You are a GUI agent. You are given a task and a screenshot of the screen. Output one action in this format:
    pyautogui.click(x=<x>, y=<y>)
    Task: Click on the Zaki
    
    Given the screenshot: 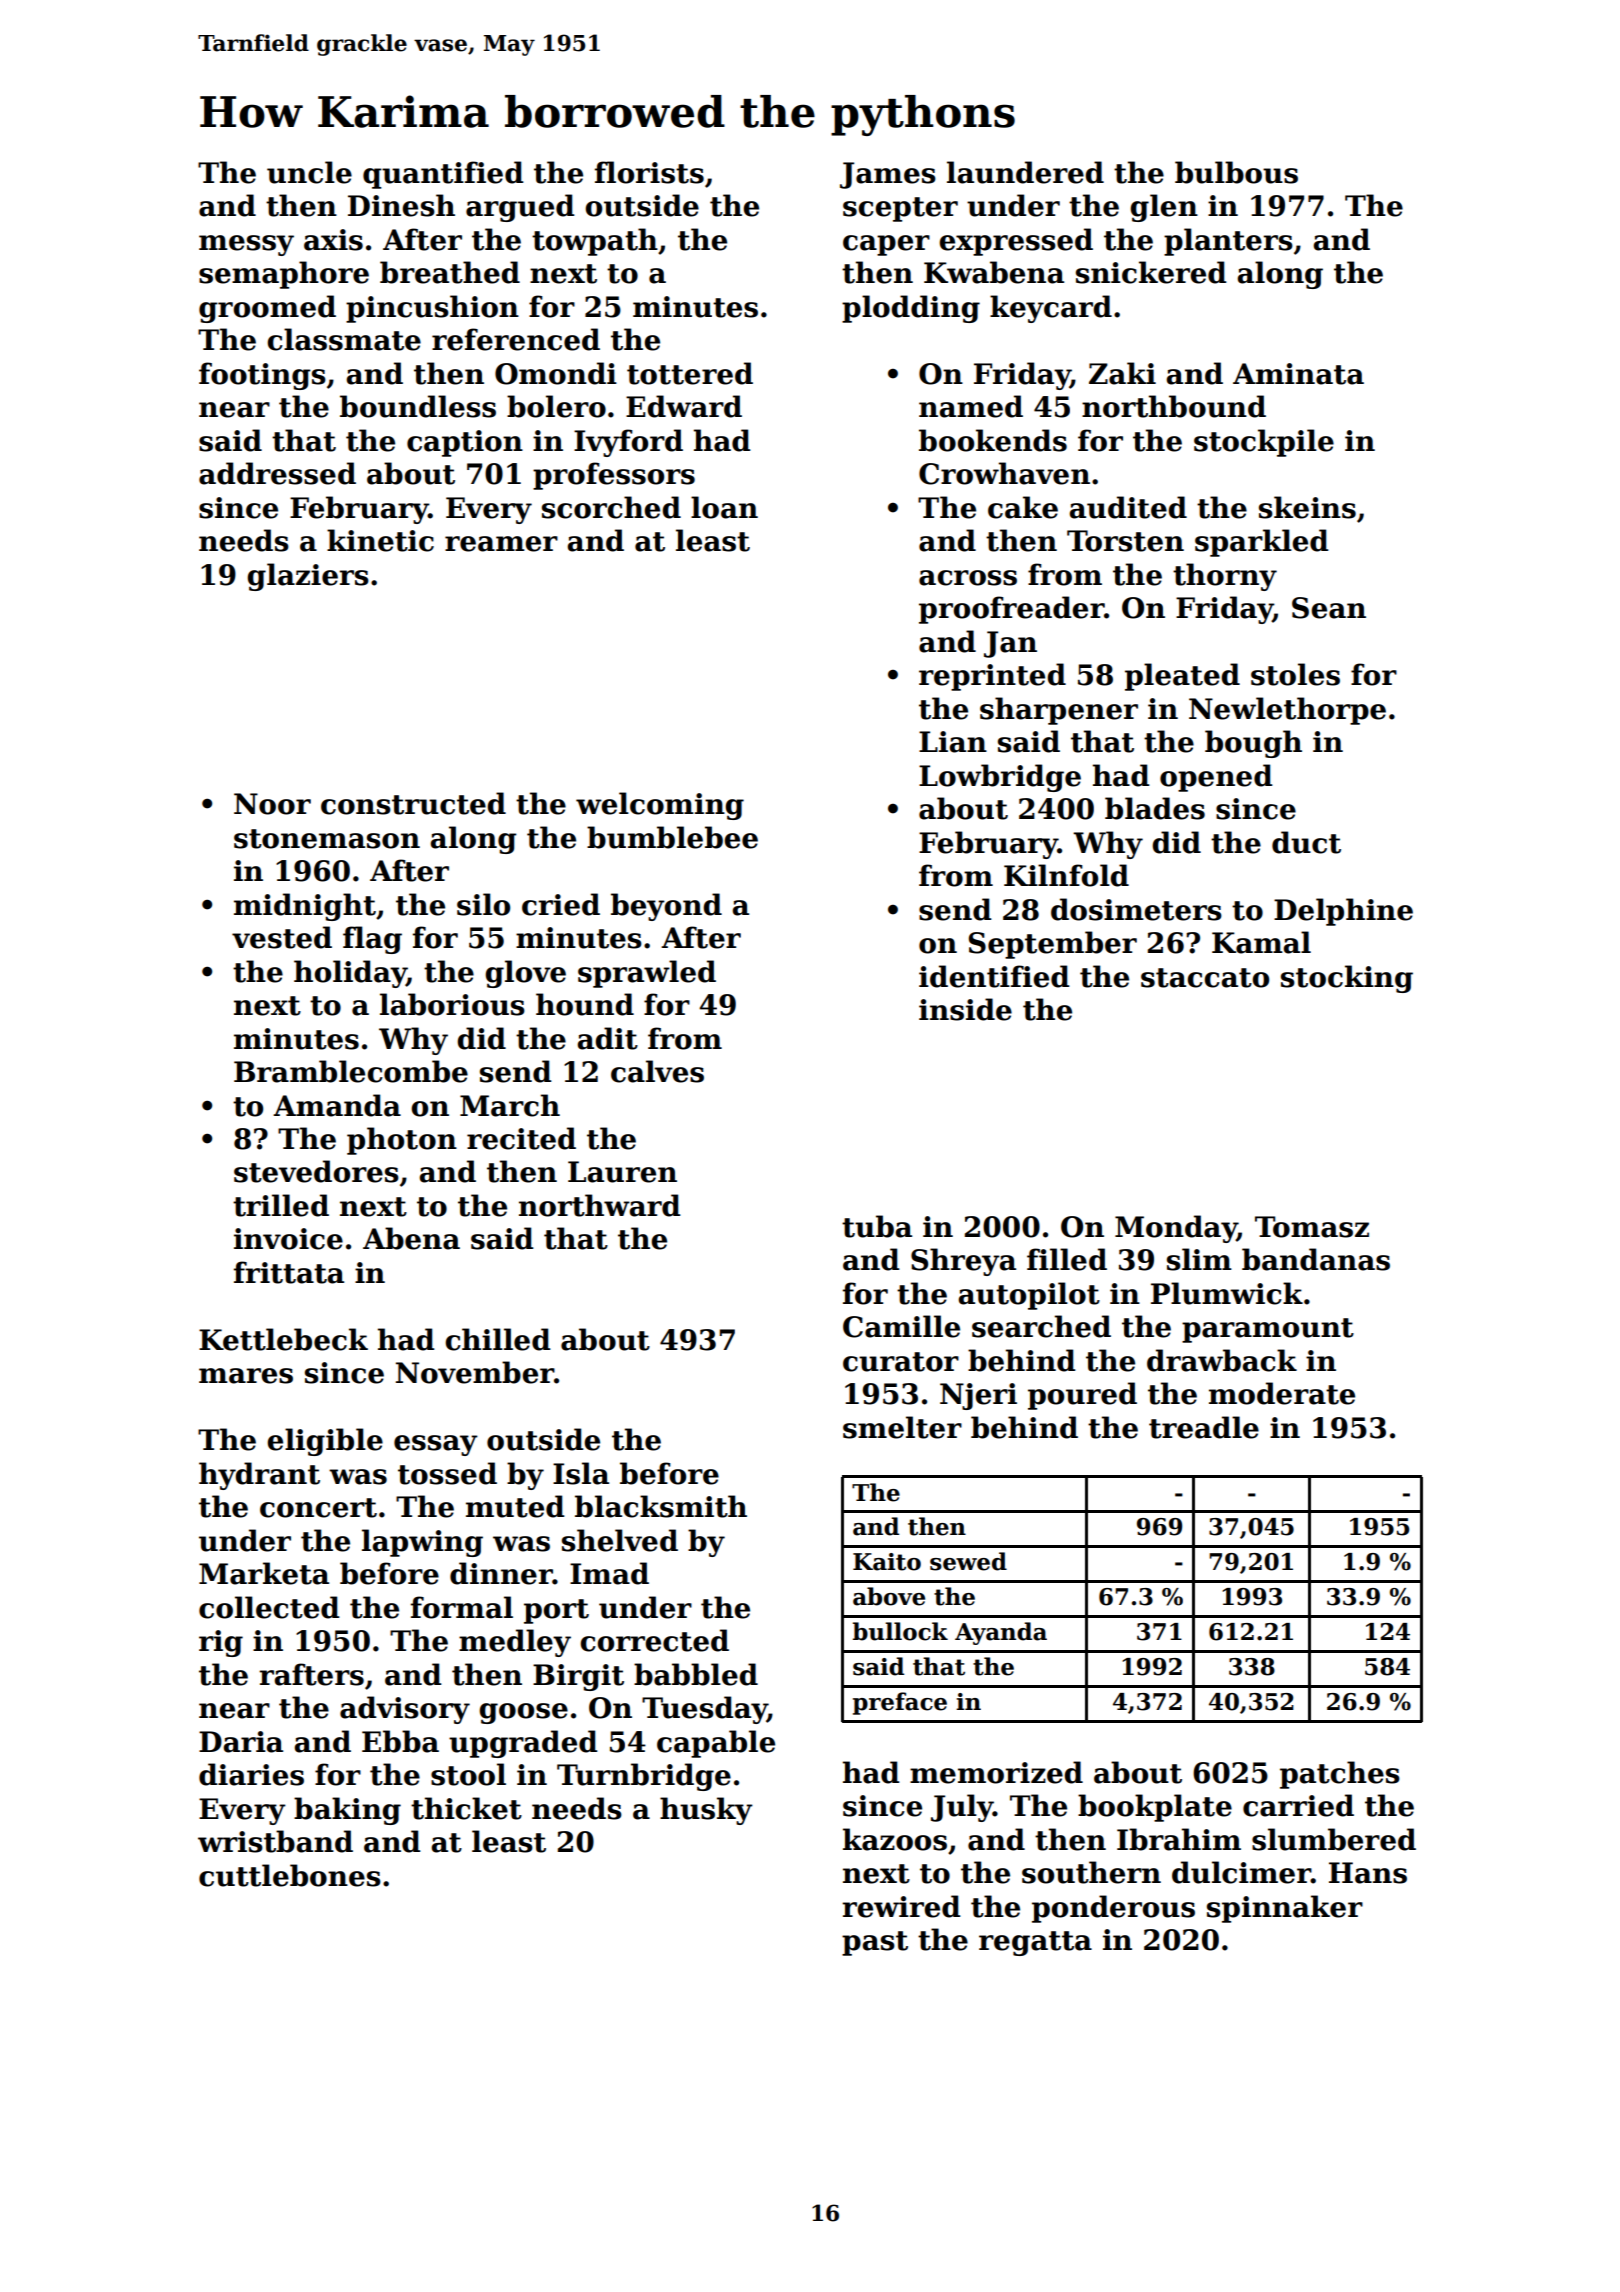 What is the action you would take?
    pyautogui.click(x=1122, y=373)
